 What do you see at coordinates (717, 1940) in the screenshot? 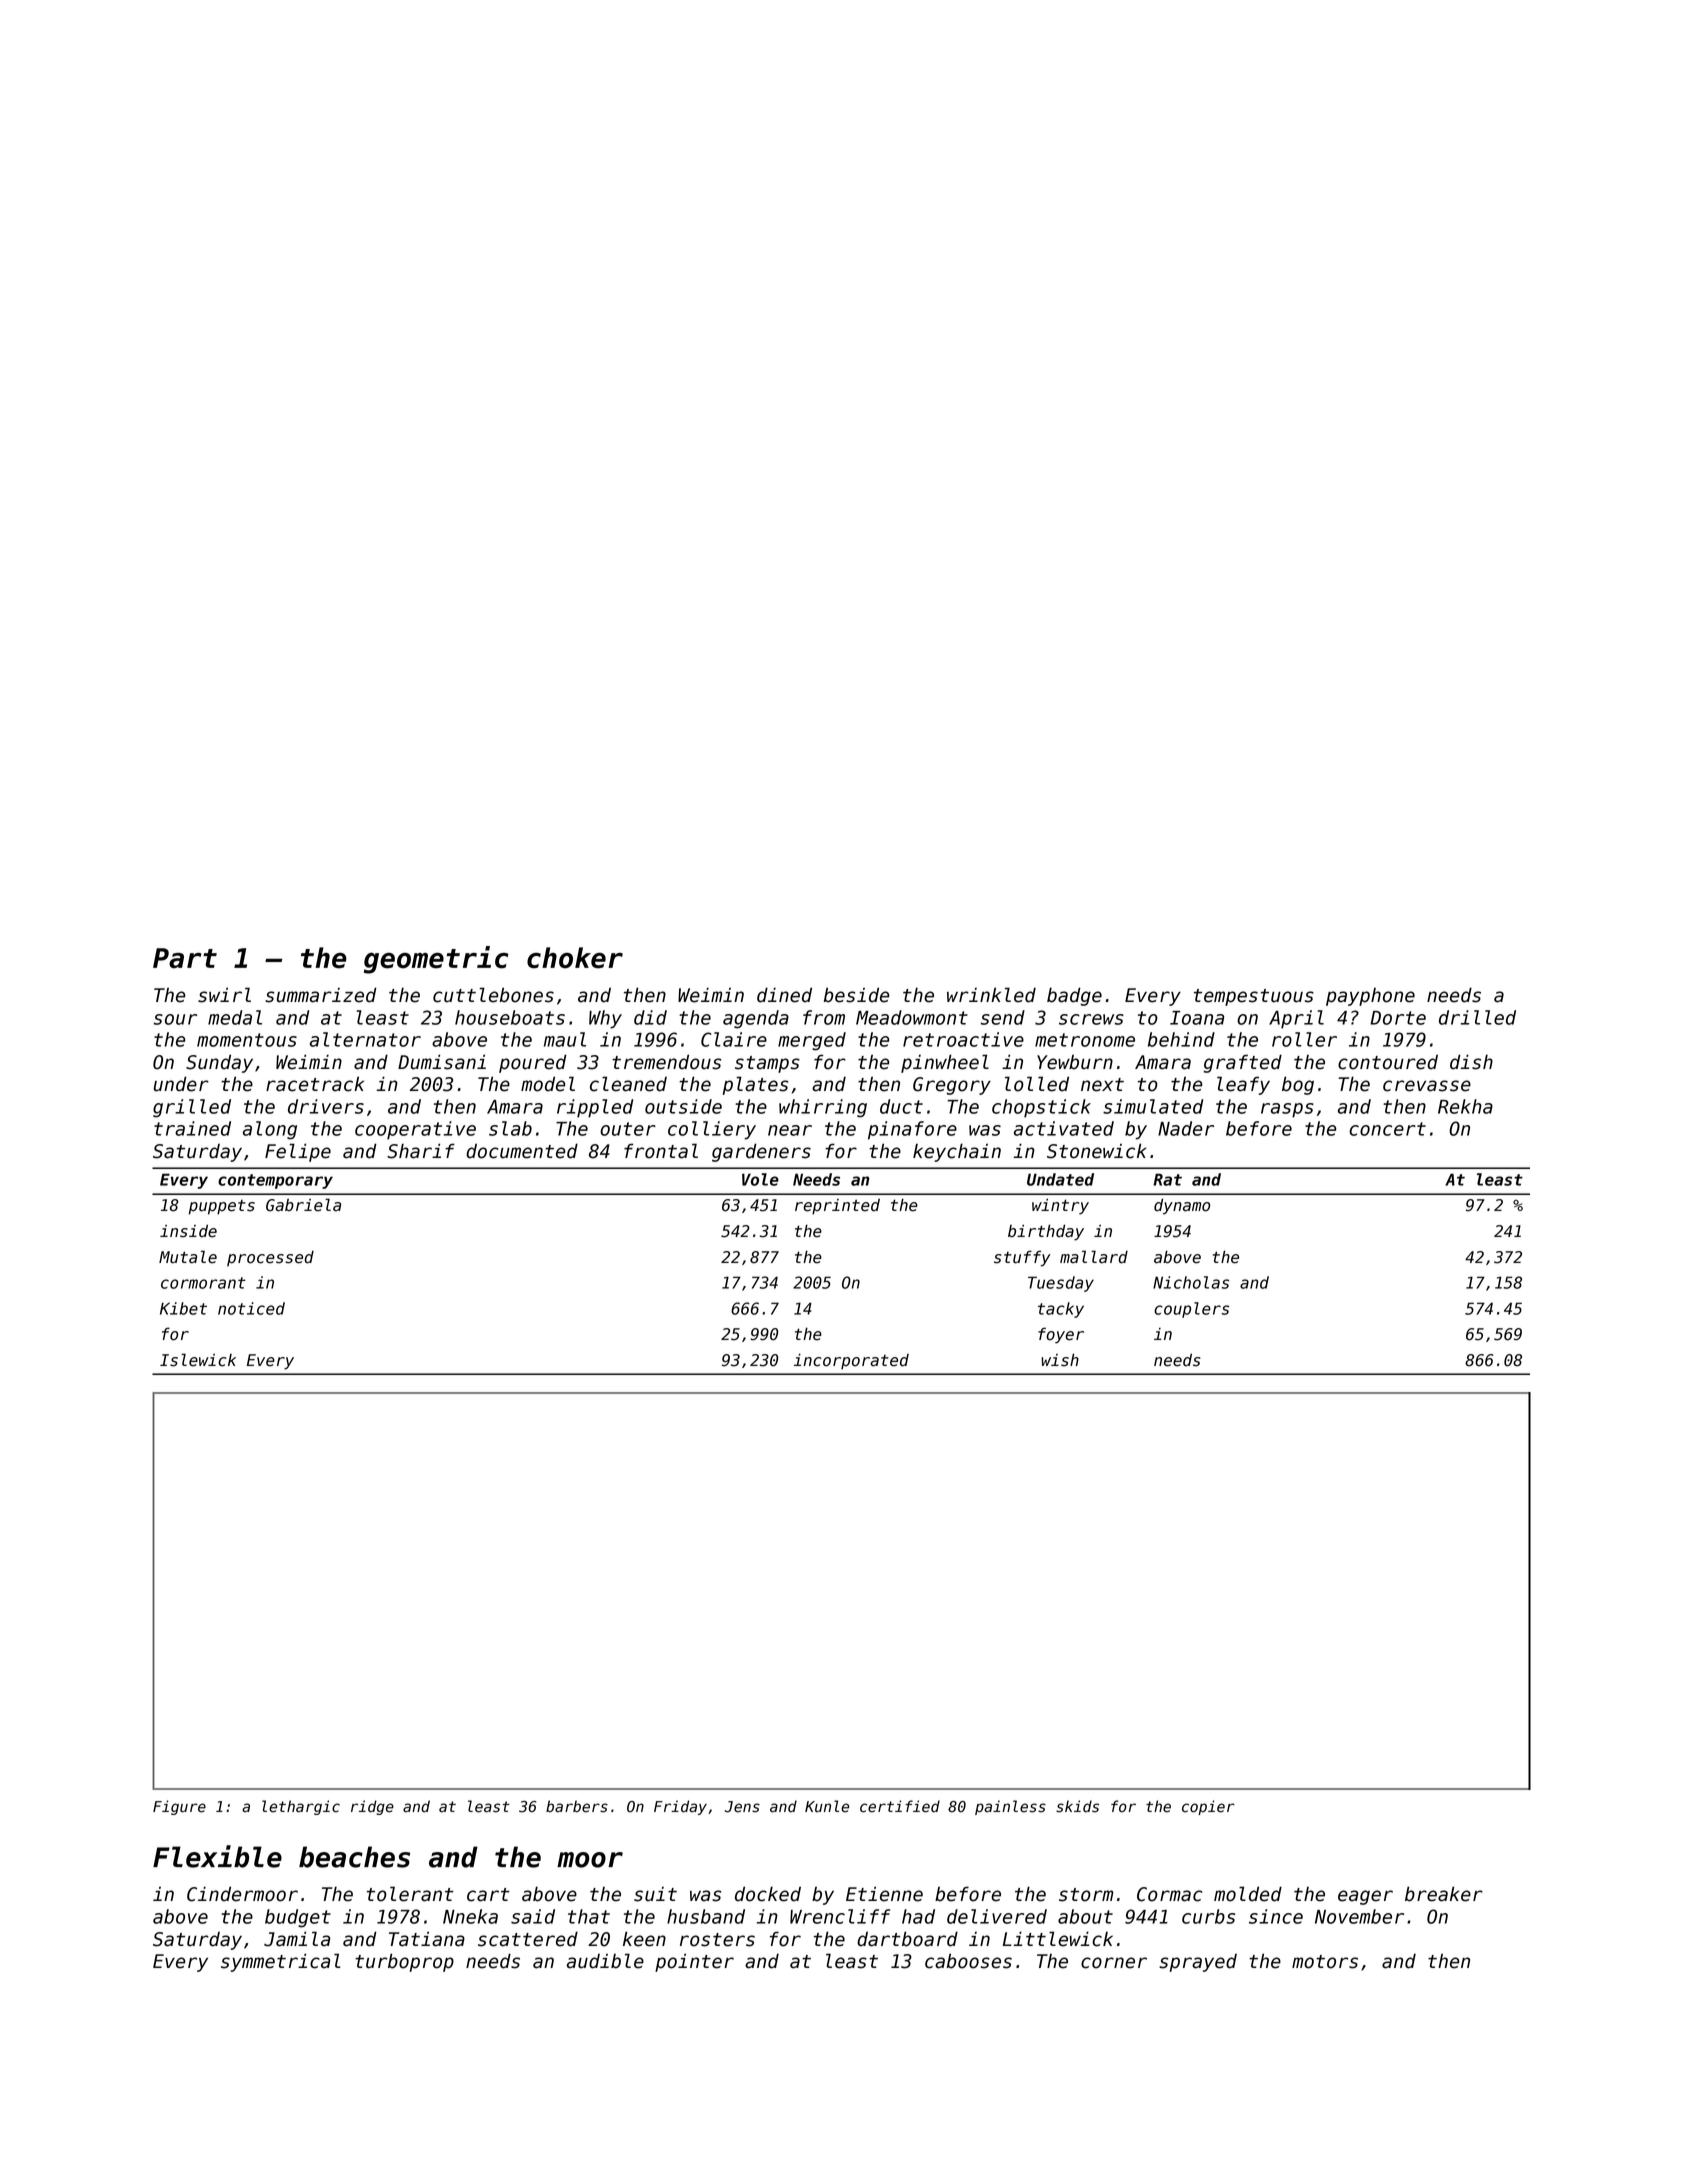
I see `rosters` at bounding box center [717, 1940].
